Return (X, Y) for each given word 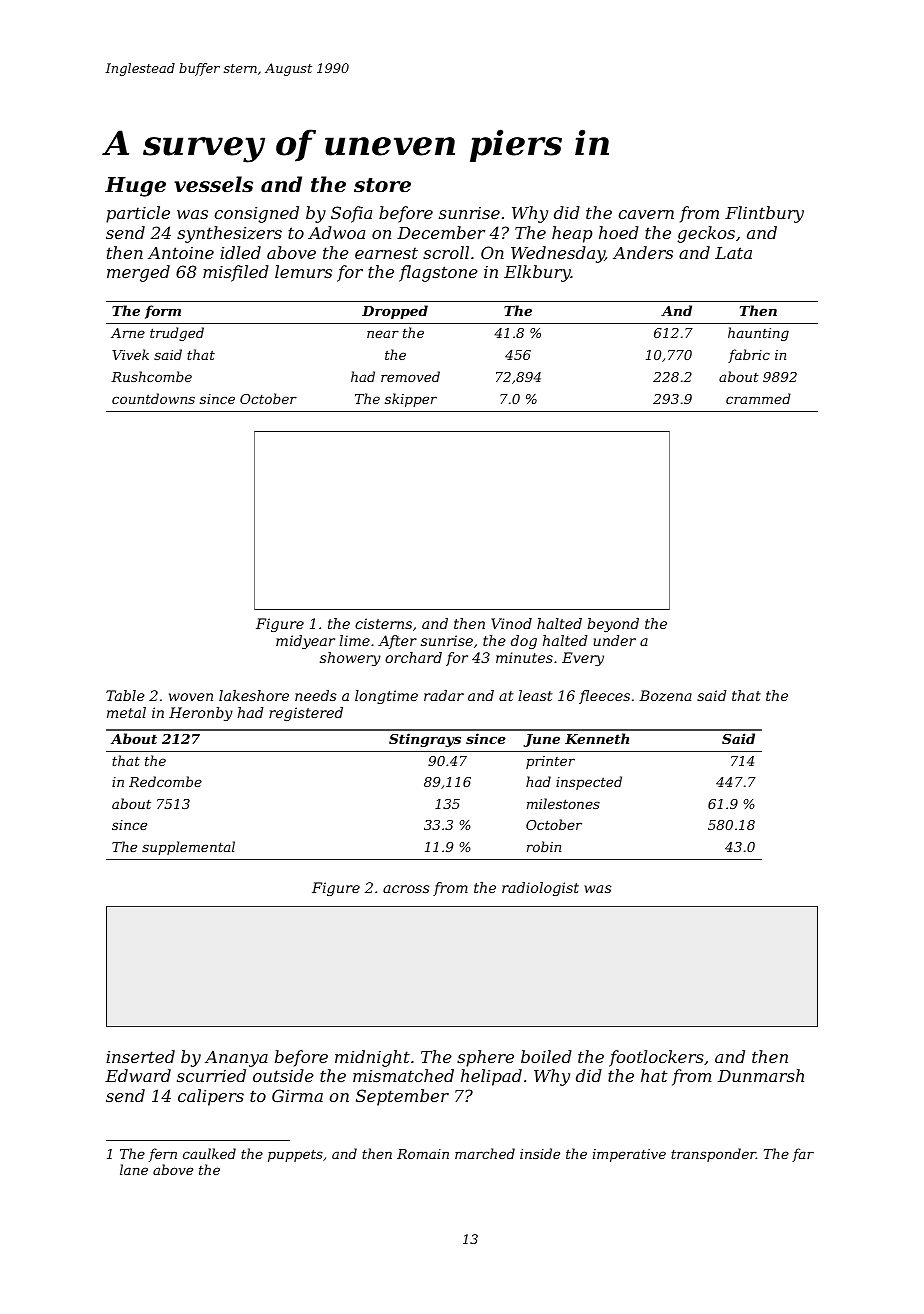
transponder (713, 1155)
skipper (411, 400)
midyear (305, 642)
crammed (758, 398)
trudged (177, 334)
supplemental (188, 848)
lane (134, 1169)
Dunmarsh (761, 1075)
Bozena (665, 696)
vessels (213, 184)
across (406, 889)
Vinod (511, 623)
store (382, 185)
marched (485, 1153)
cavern (646, 214)
